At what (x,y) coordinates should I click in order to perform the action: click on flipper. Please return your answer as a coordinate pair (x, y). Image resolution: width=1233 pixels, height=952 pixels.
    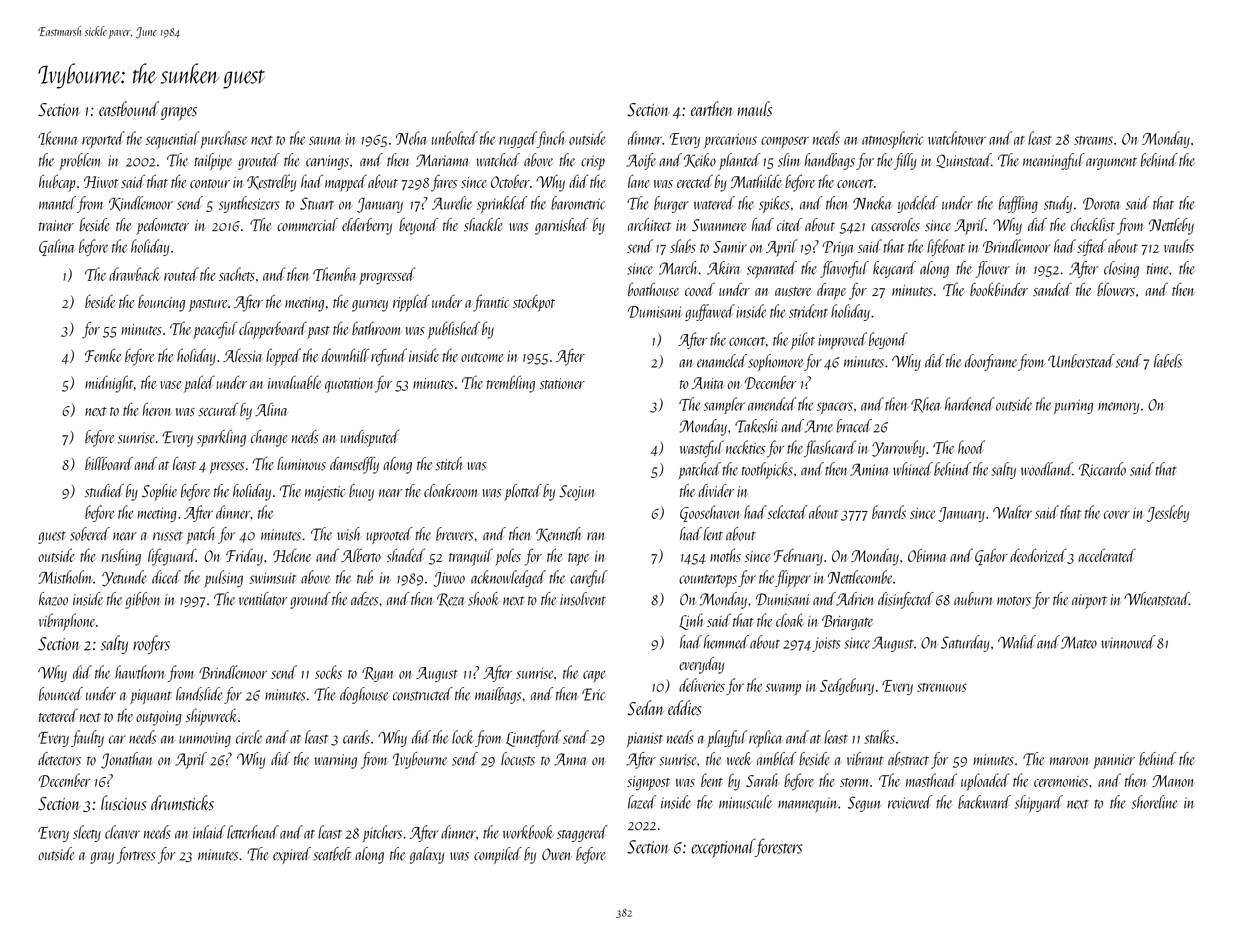
    Looking at the image, I should click on (793, 578).
